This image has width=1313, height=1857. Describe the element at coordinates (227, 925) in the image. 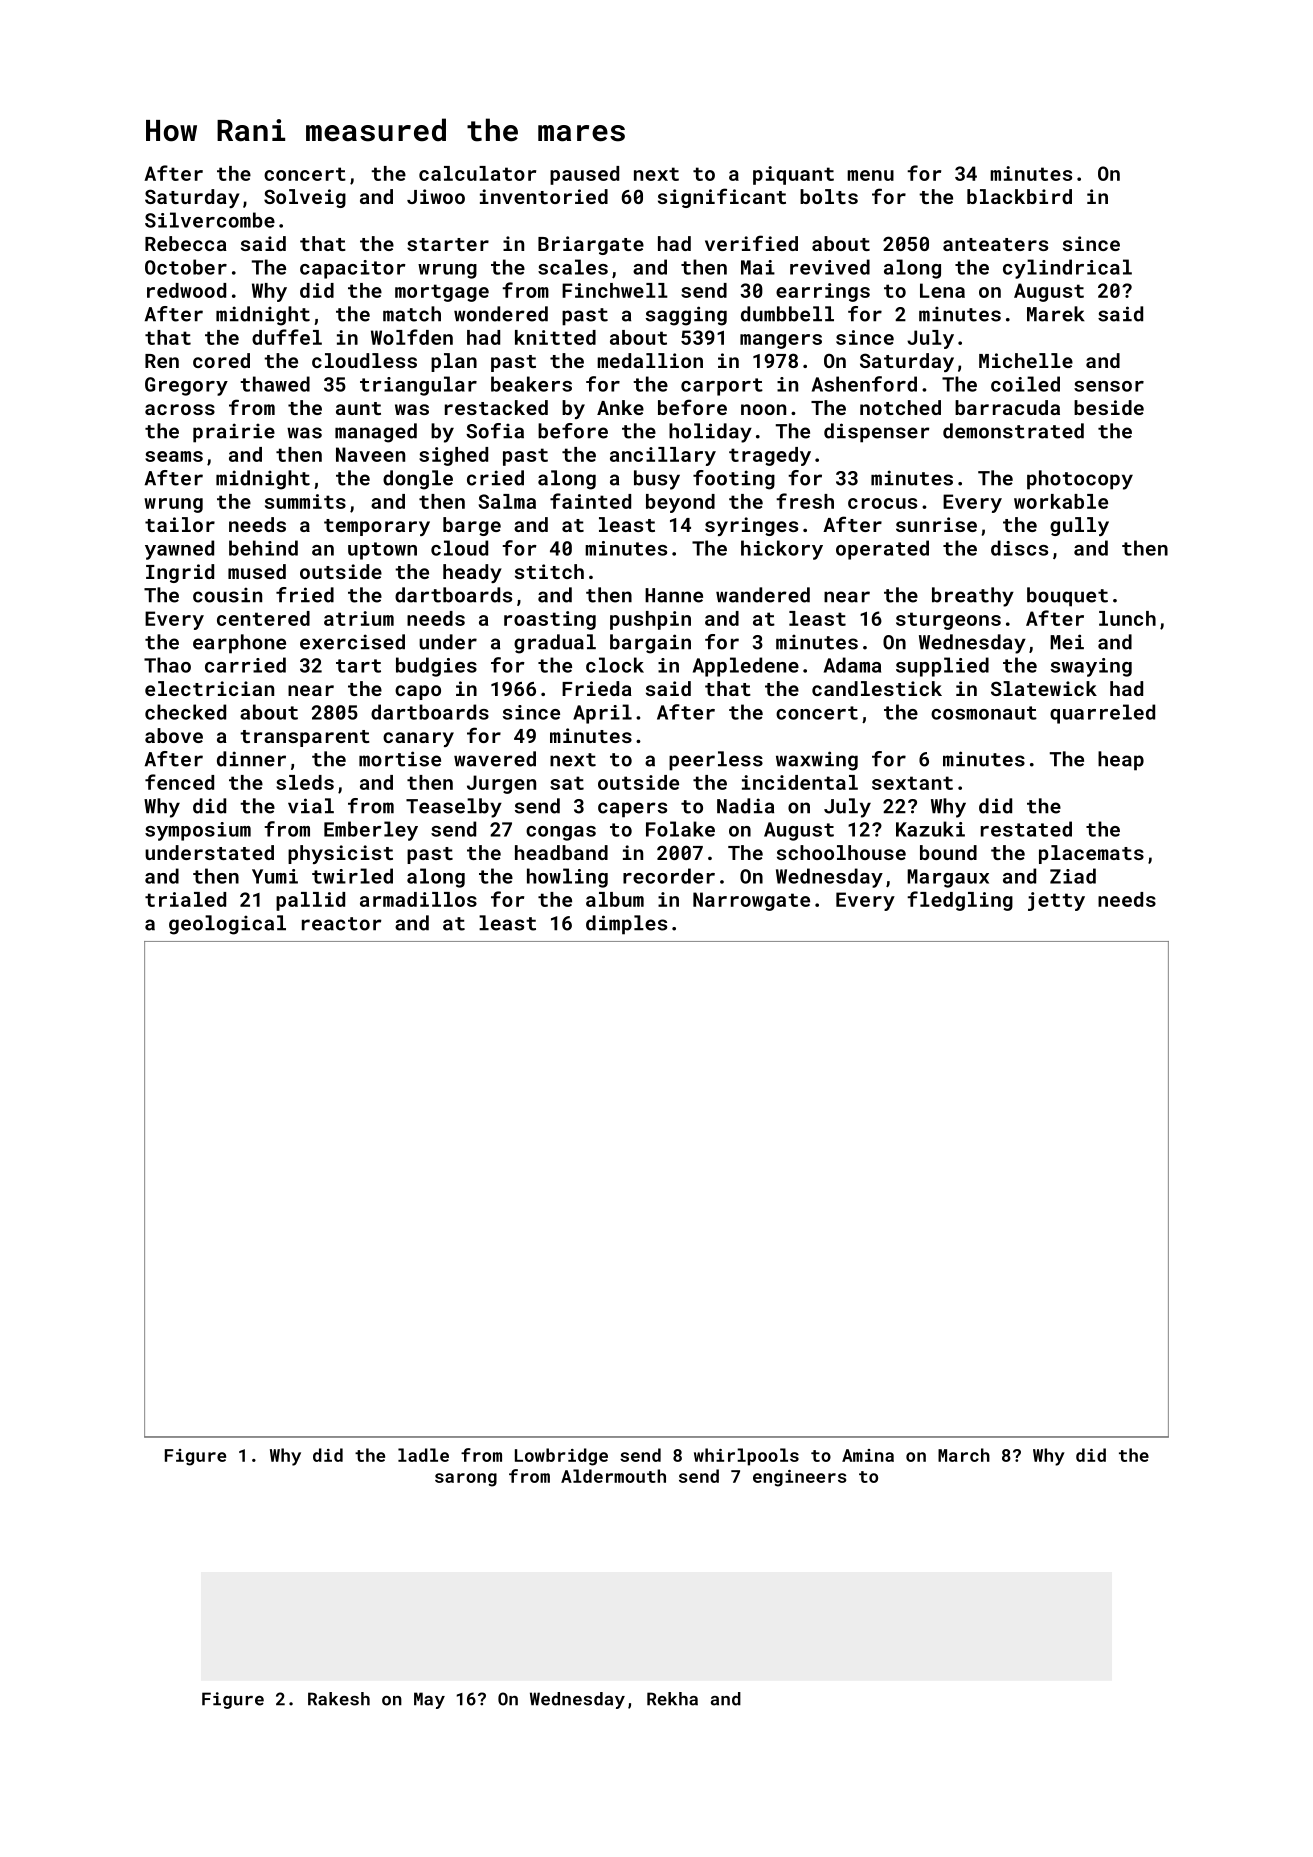

I see `geological` at that location.
